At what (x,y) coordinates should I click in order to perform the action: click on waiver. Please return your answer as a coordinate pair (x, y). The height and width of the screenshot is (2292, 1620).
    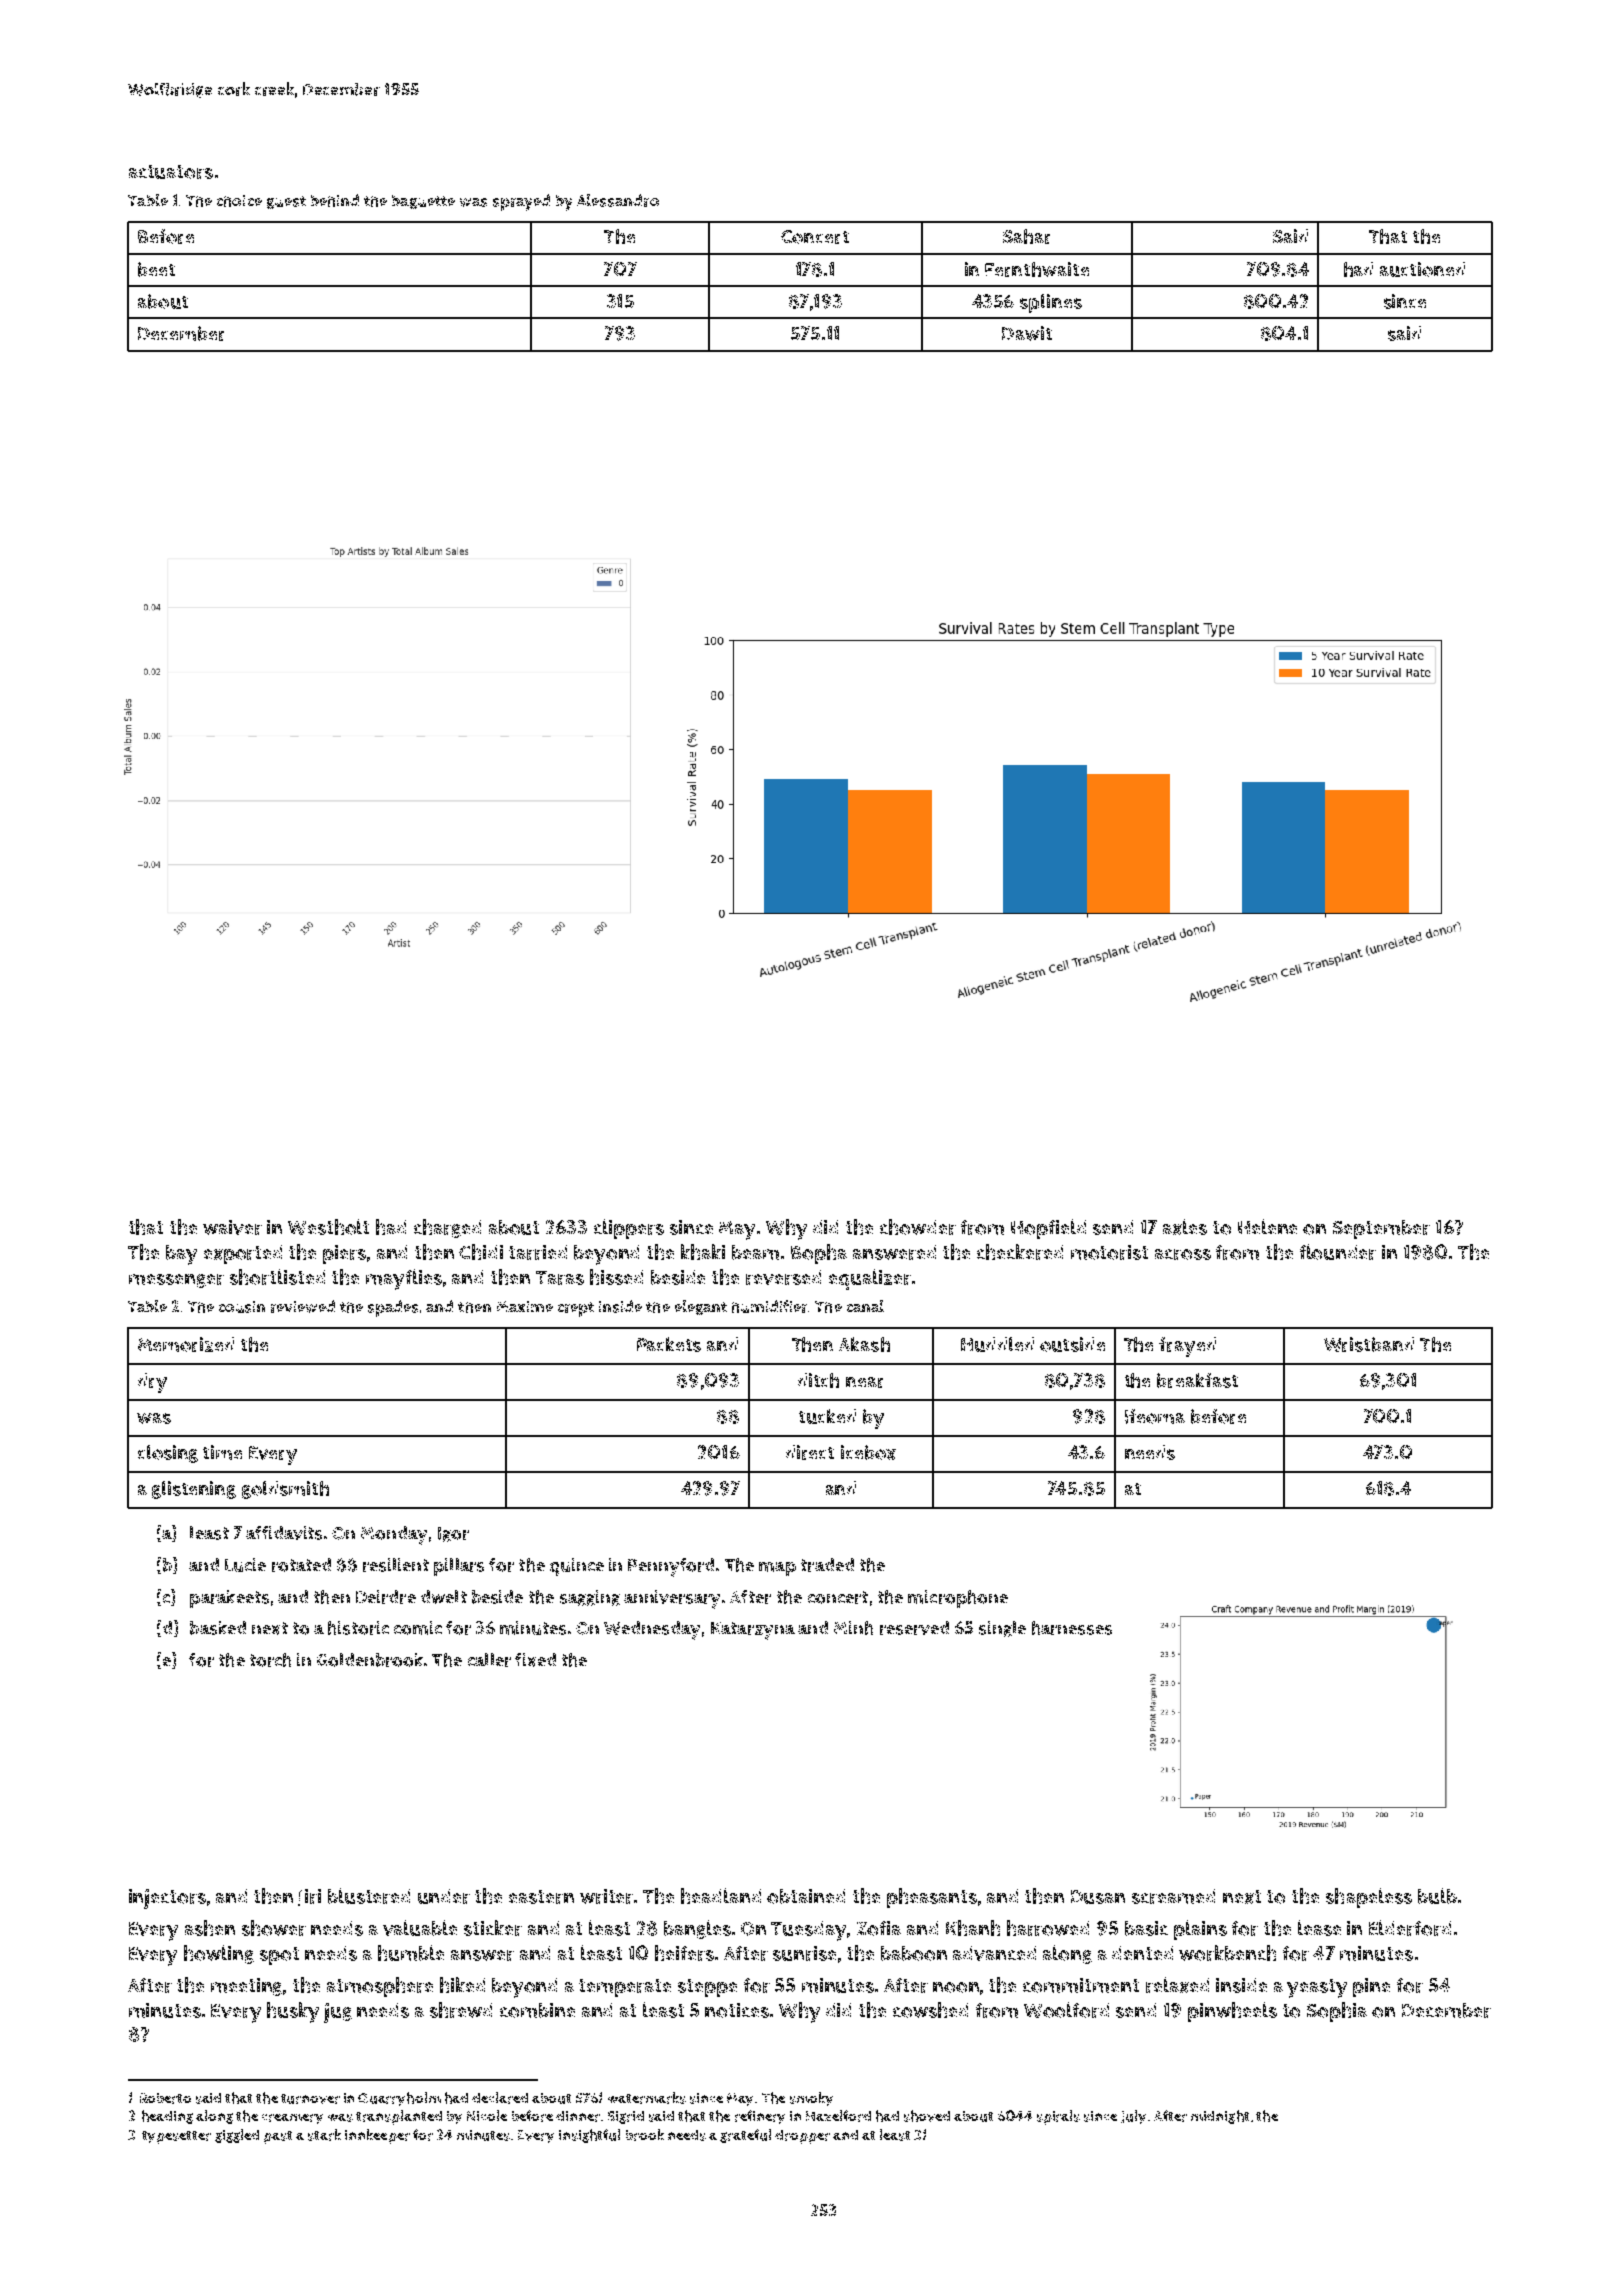
    Looking at the image, I should click on (232, 1227).
